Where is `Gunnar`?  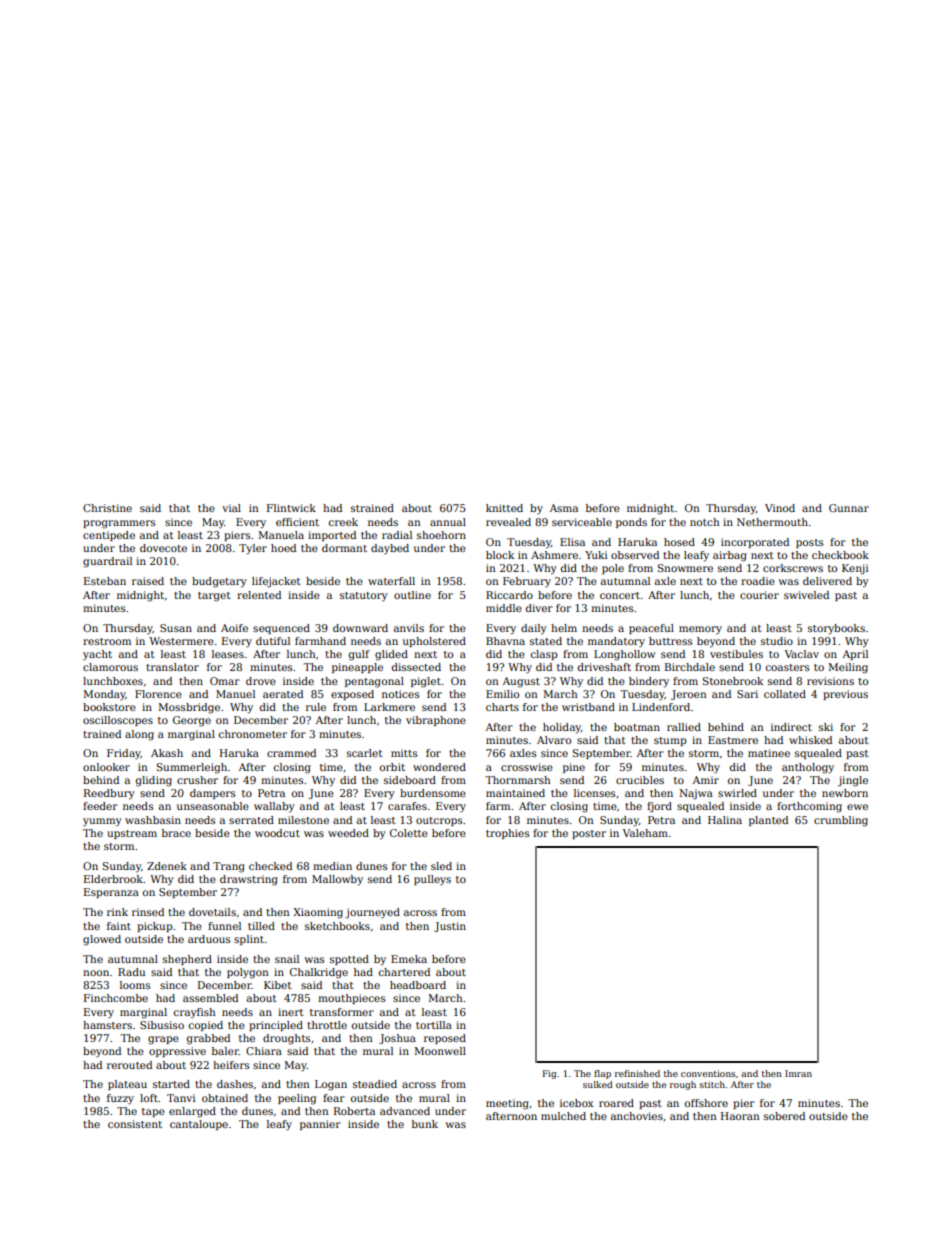 Gunnar is located at coordinates (849, 508).
